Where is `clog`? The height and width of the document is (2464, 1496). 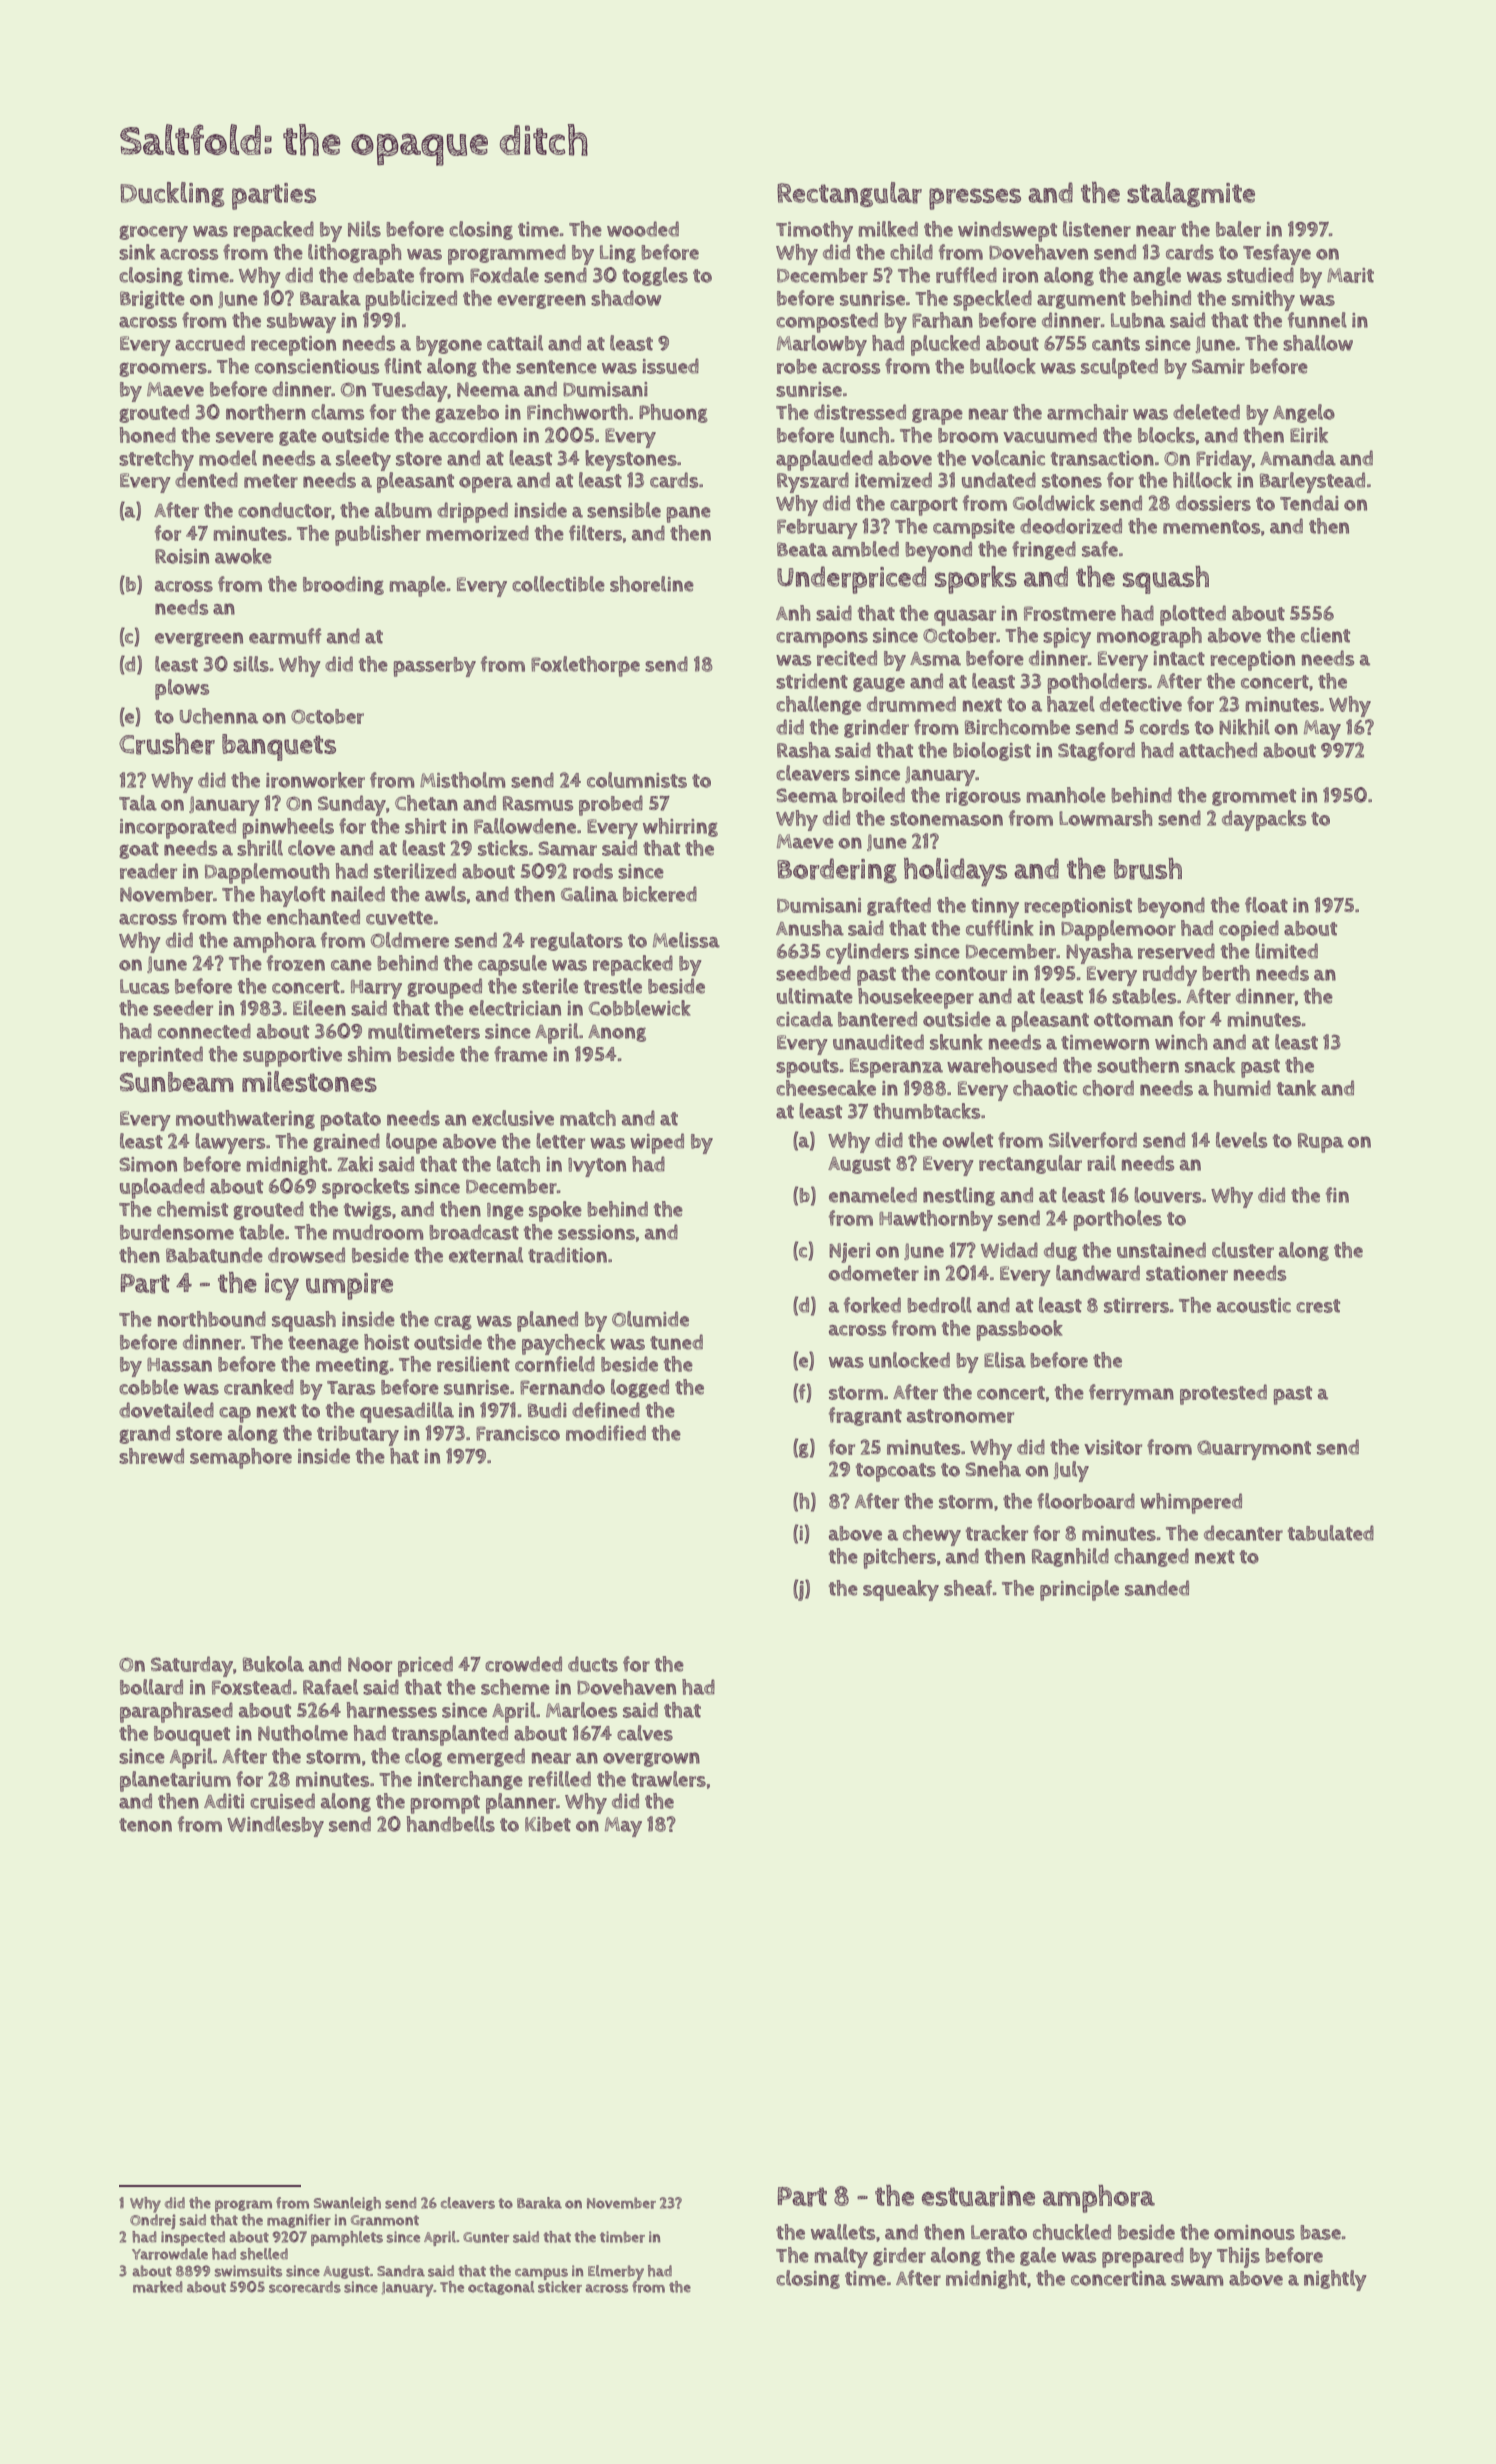
clog is located at coordinates (423, 1757).
